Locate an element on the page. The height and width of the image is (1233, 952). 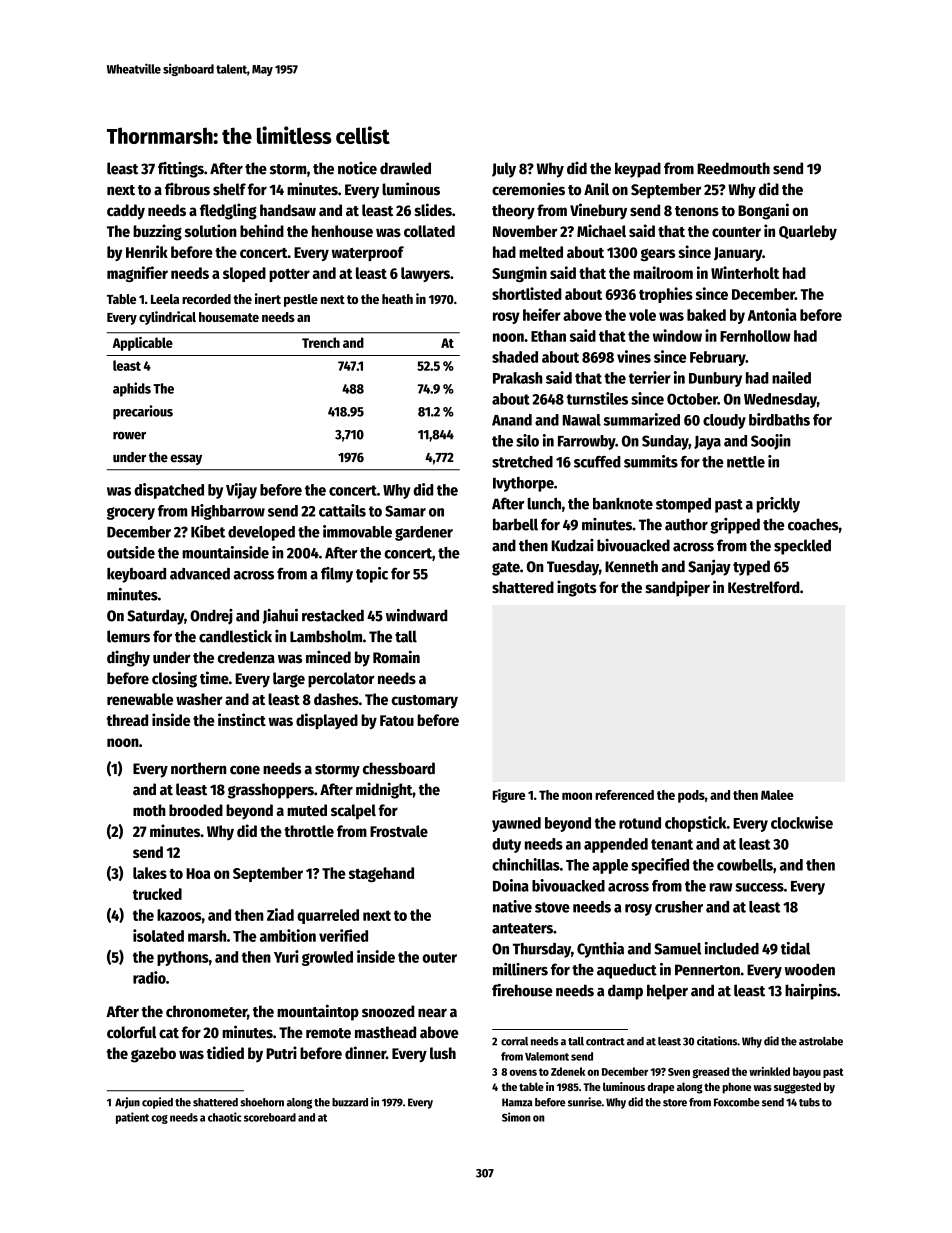
cog is located at coordinates (159, 1119).
